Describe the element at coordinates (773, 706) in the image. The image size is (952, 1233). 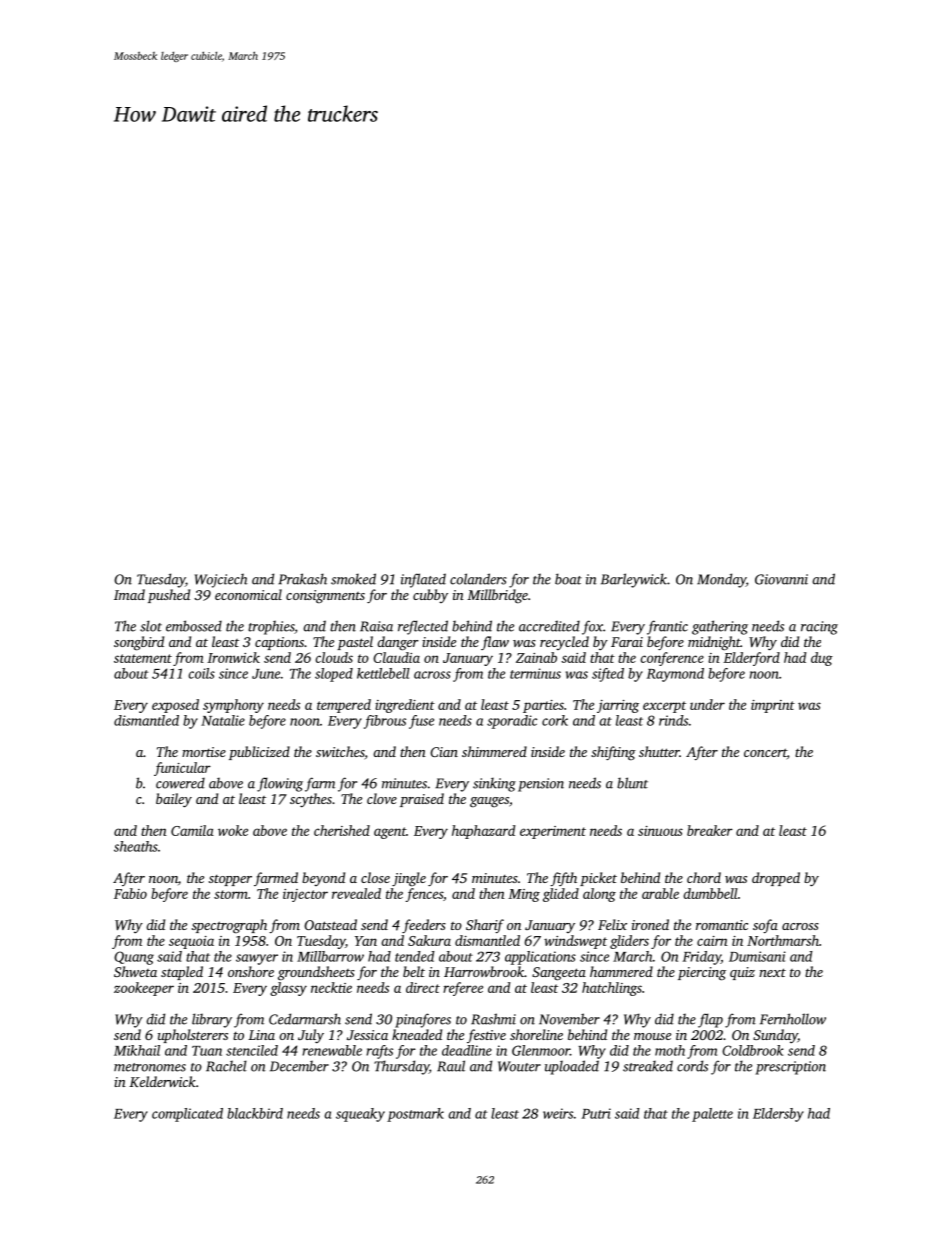
I see `imprint` at that location.
